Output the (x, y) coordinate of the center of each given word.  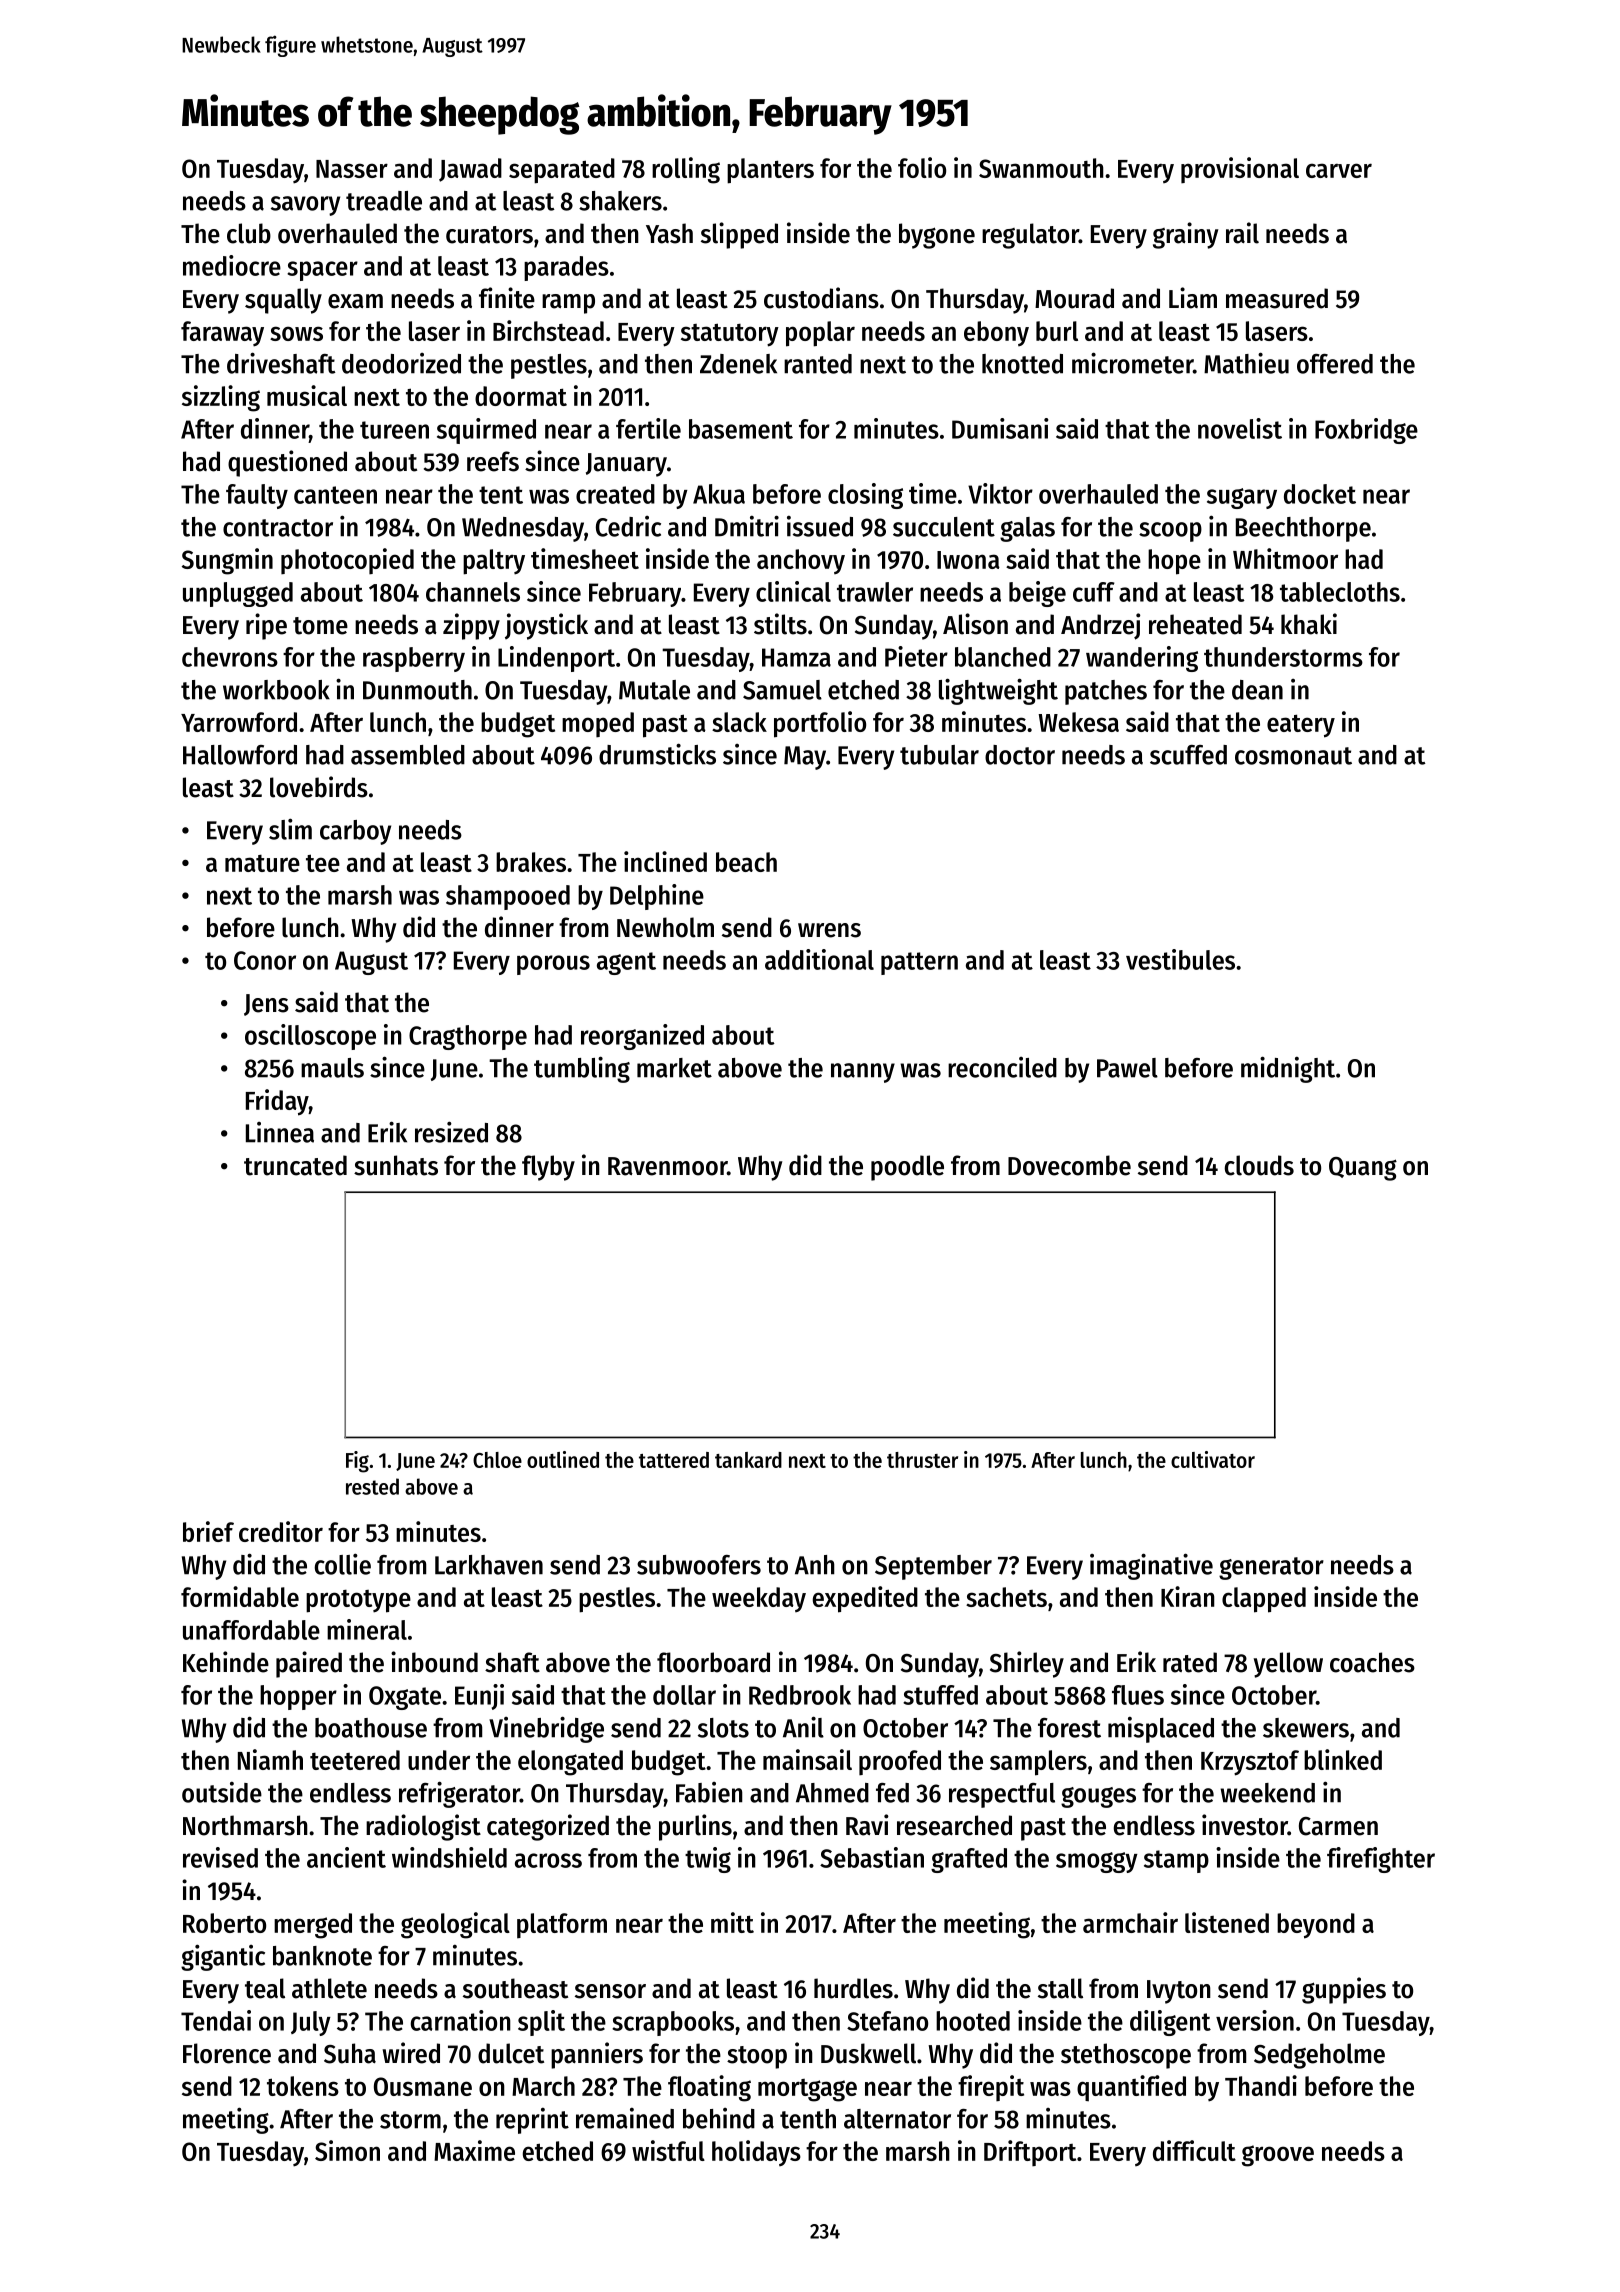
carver (1339, 170)
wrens (829, 930)
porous (553, 965)
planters (770, 171)
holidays (756, 2153)
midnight (1288, 1069)
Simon (347, 2150)
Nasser (352, 169)
